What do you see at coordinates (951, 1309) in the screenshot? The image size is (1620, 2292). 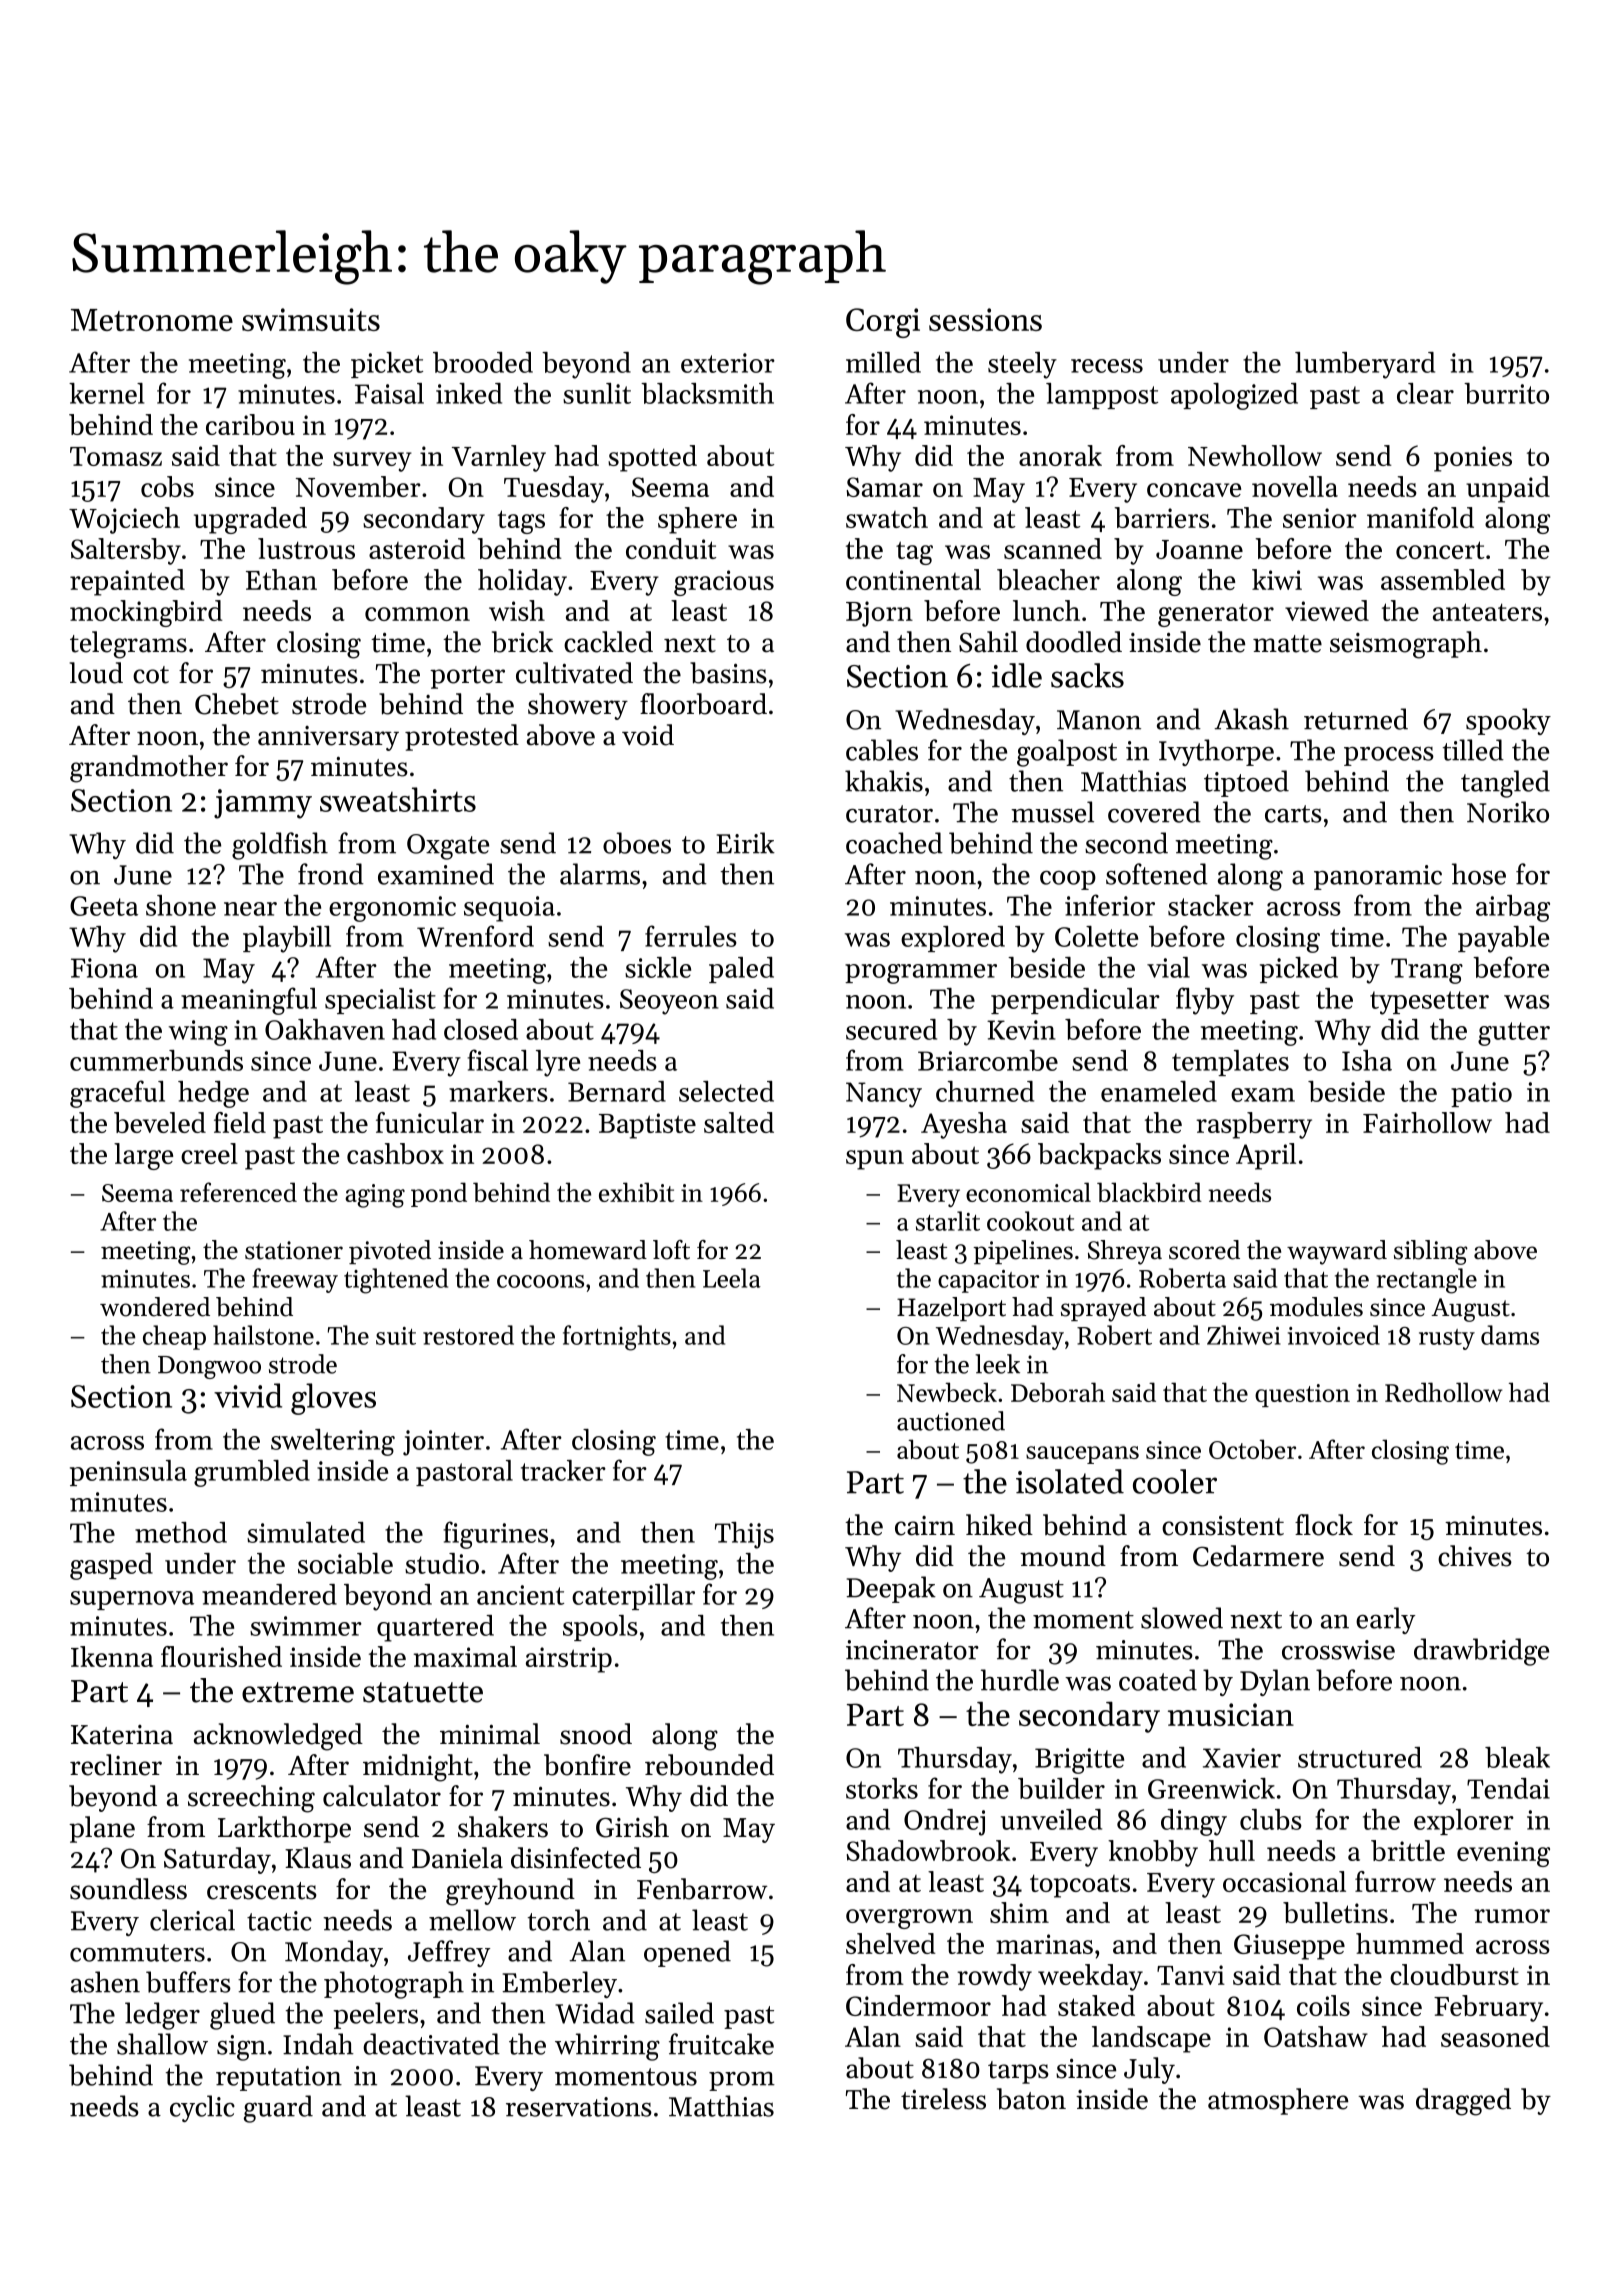 I see `Hazelport` at bounding box center [951, 1309].
